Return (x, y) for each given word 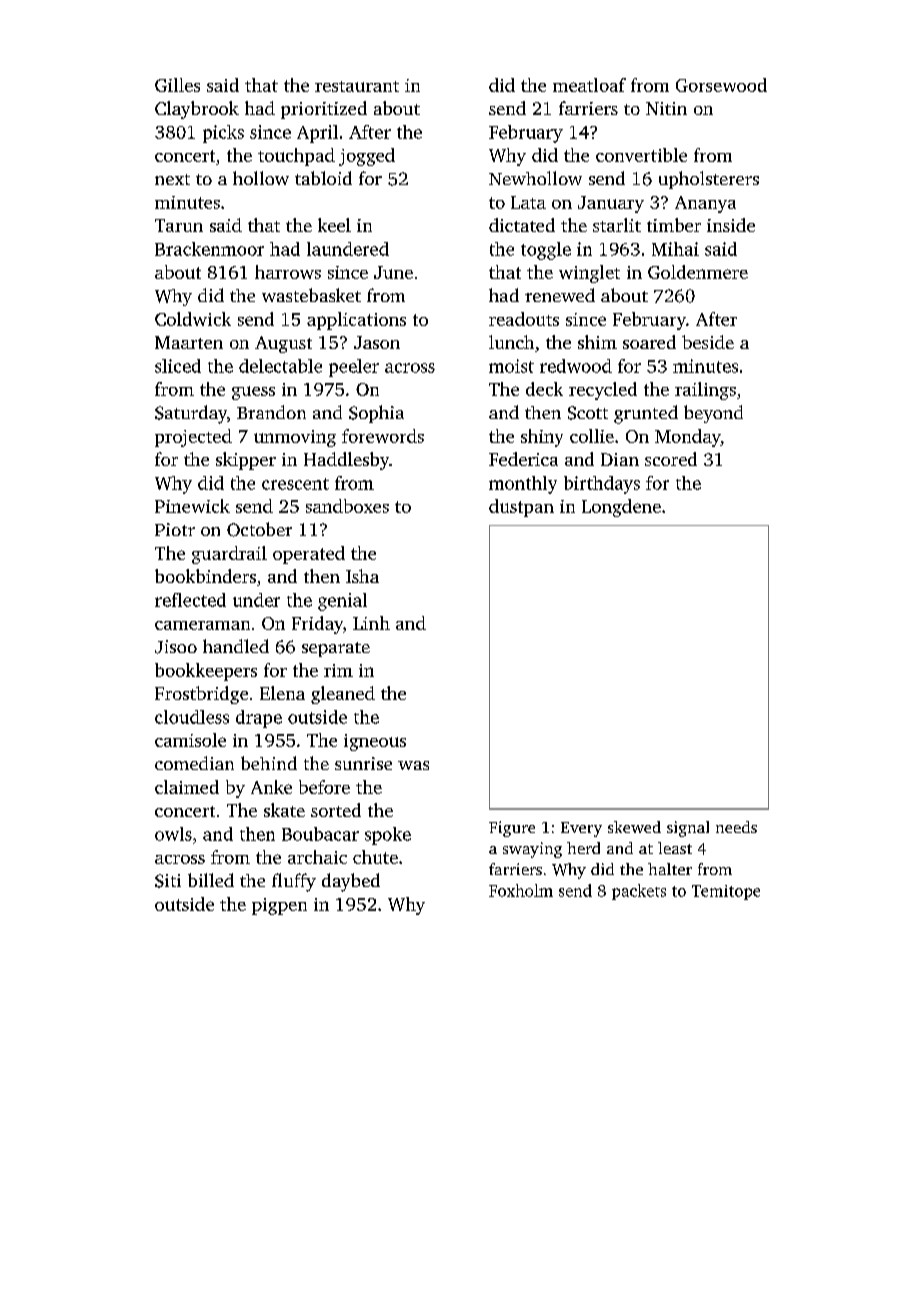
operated (309, 555)
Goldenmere (698, 272)
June (393, 272)
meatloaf (589, 85)
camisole (190, 740)
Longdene (621, 508)
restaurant (357, 86)
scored (671, 459)
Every (581, 829)
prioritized (324, 110)
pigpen (279, 906)
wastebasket (311, 295)
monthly (523, 485)
